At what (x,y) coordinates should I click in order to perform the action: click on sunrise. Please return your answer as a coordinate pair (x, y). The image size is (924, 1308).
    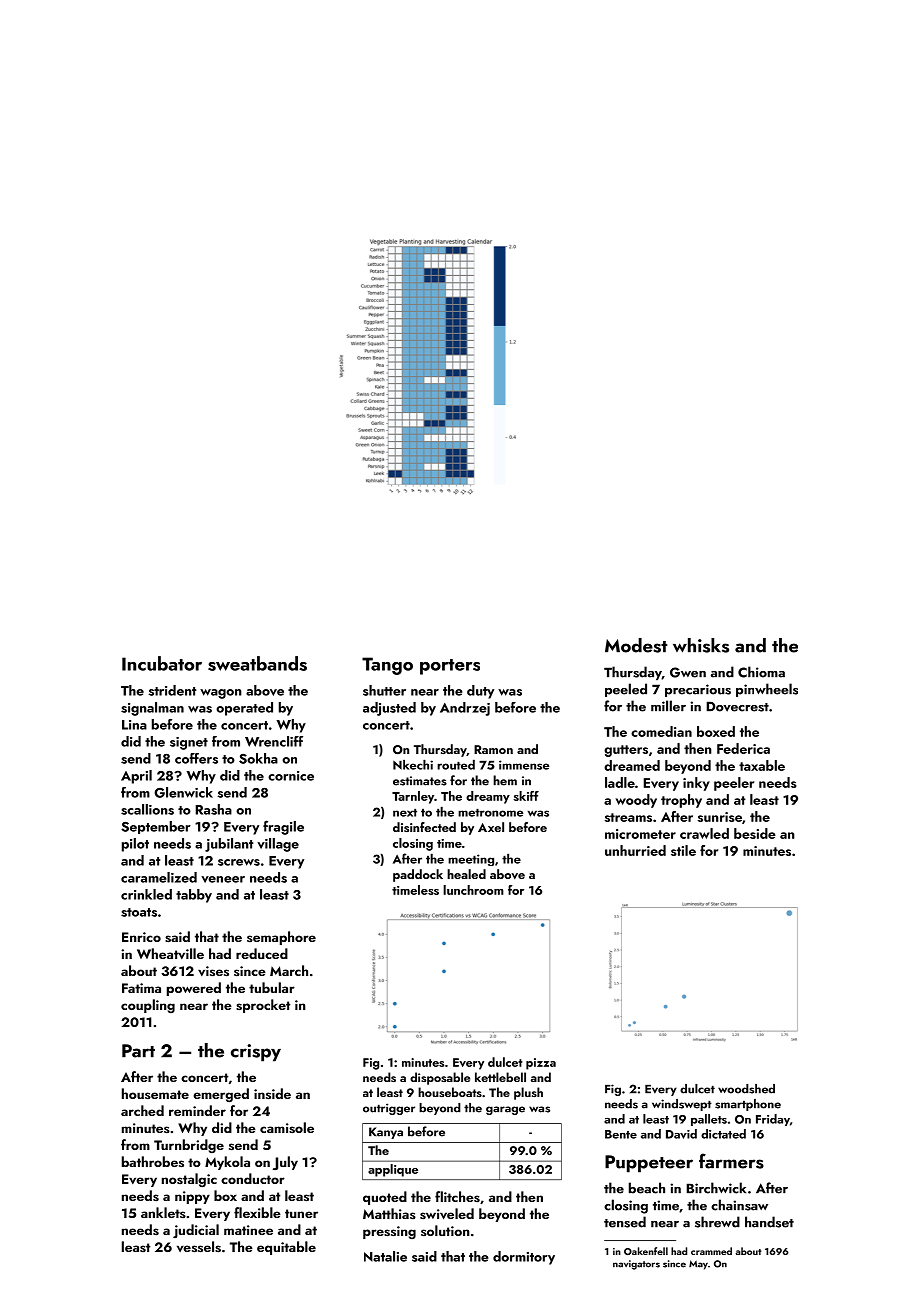
    Looking at the image, I should click on (720, 817).
